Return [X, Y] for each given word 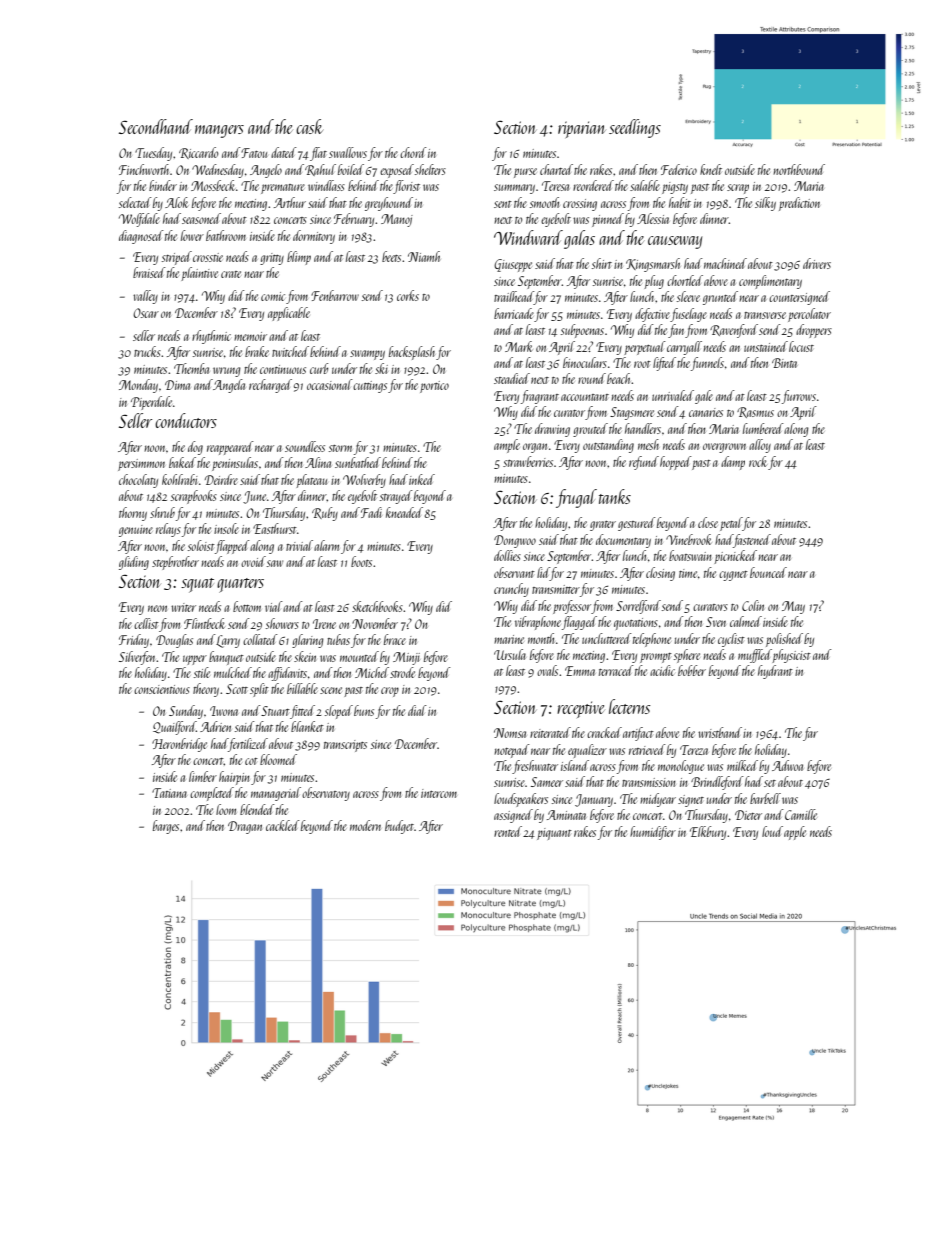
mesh [648, 444]
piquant [554, 834]
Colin [753, 605]
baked [182, 462]
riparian [582, 129]
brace [395, 639]
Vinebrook [688, 539]
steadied [512, 378]
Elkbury [708, 833]
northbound [799, 169]
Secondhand [156, 126]
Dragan [245, 827]
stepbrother [175, 563]
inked [422, 479]
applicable [289, 314]
